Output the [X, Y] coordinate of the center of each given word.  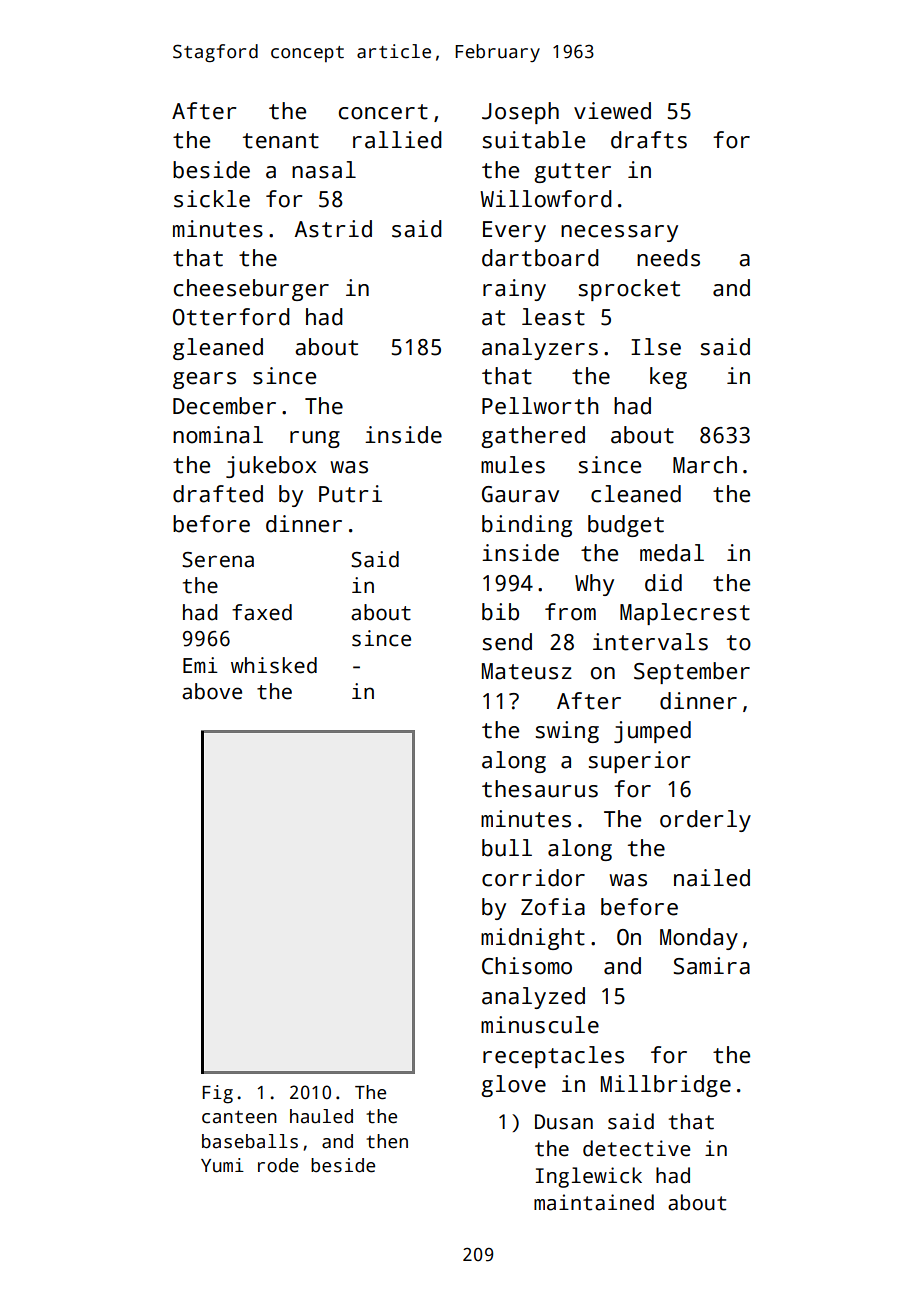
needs [668, 258]
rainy [514, 290]
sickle [212, 199]
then [387, 1141]
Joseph [520, 113]
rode [278, 1165]
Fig [217, 1094]
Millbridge [666, 1086]
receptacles [553, 1057]
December [224, 406]
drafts [649, 140]
